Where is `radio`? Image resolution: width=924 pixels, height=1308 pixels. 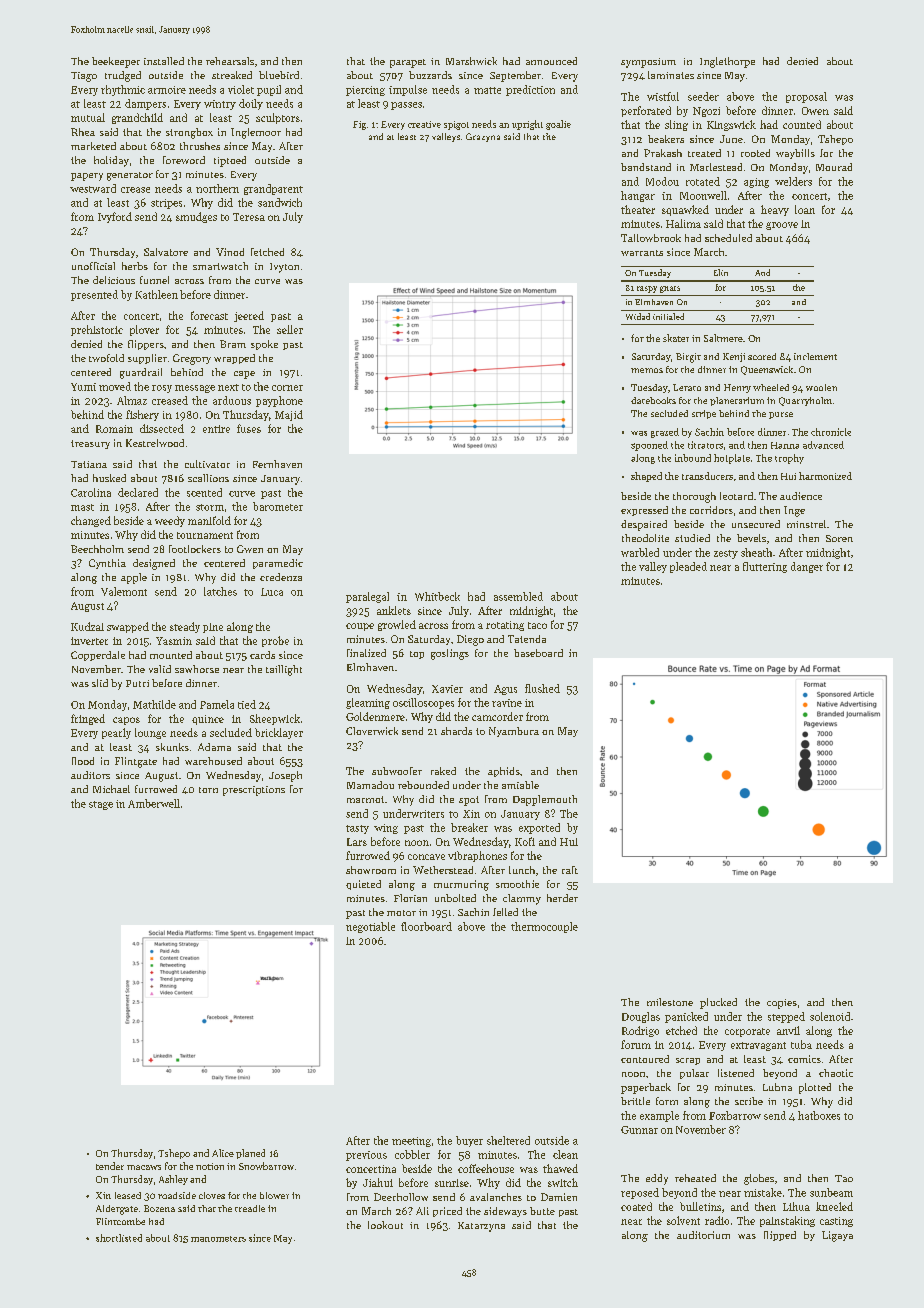
radio is located at coordinates (717, 1220).
